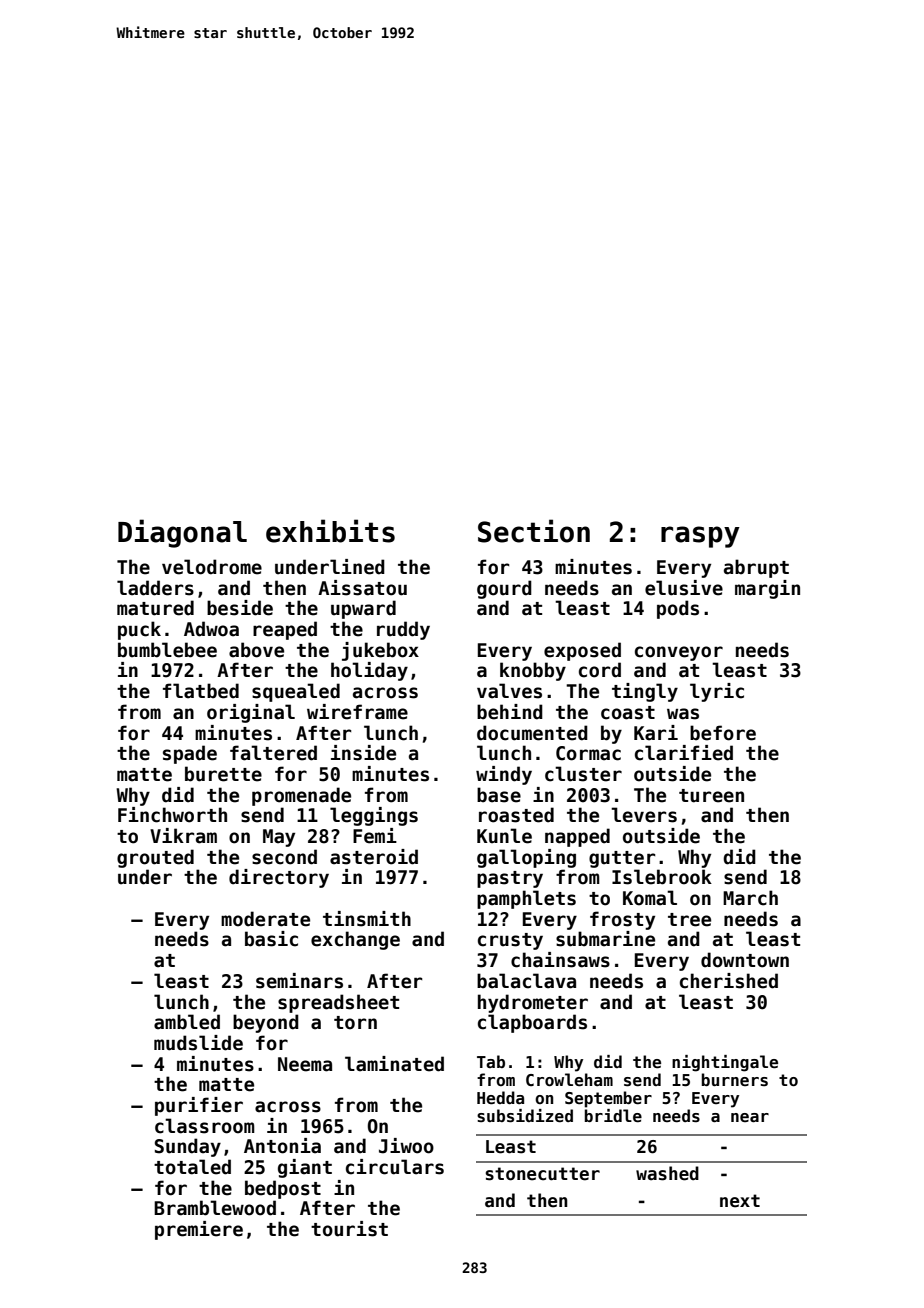 This screenshot has height=1308, width=924. Describe the element at coordinates (201, 691) in the screenshot. I see `flatbed` at that location.
